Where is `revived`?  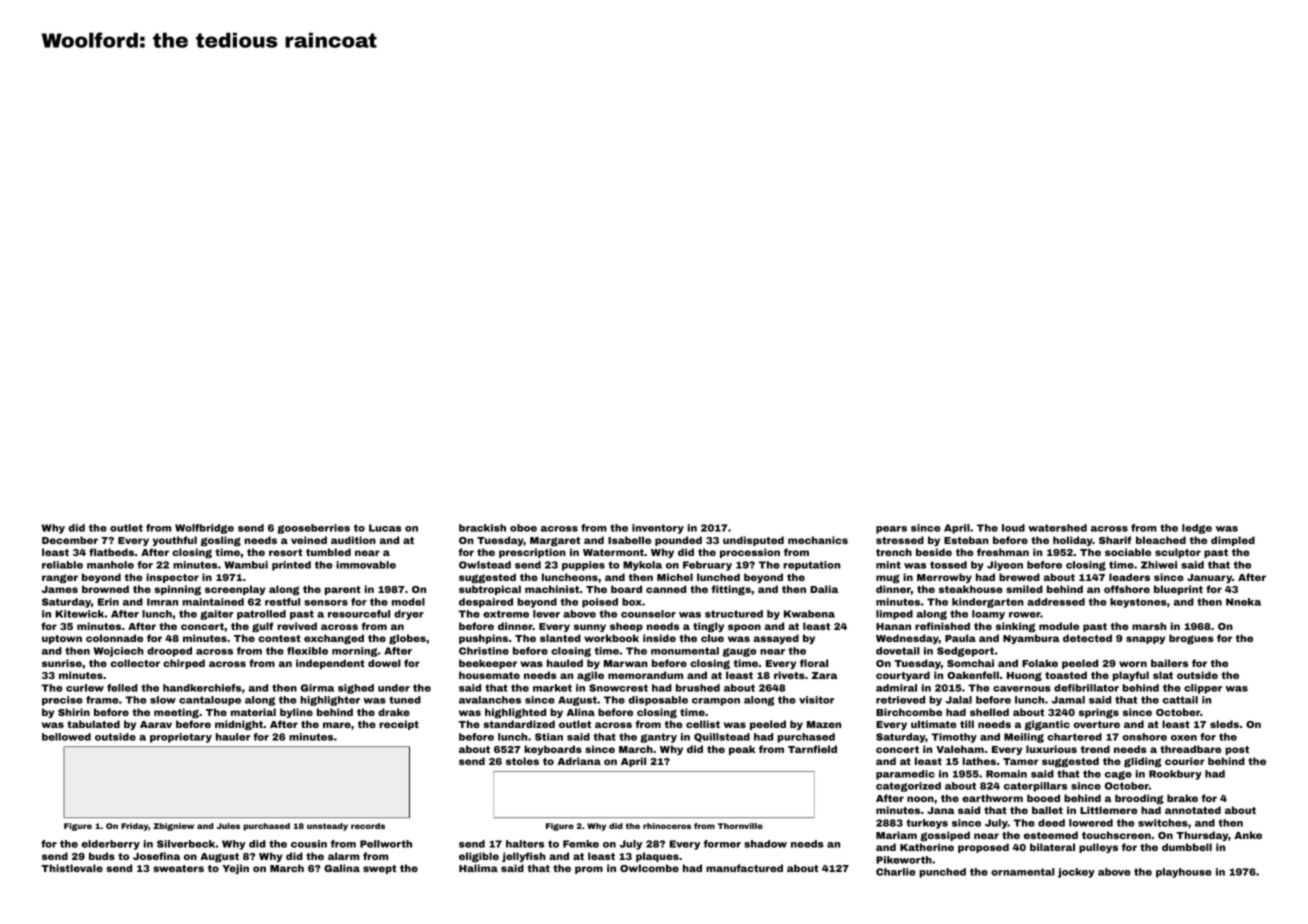 revived is located at coordinates (297, 626).
